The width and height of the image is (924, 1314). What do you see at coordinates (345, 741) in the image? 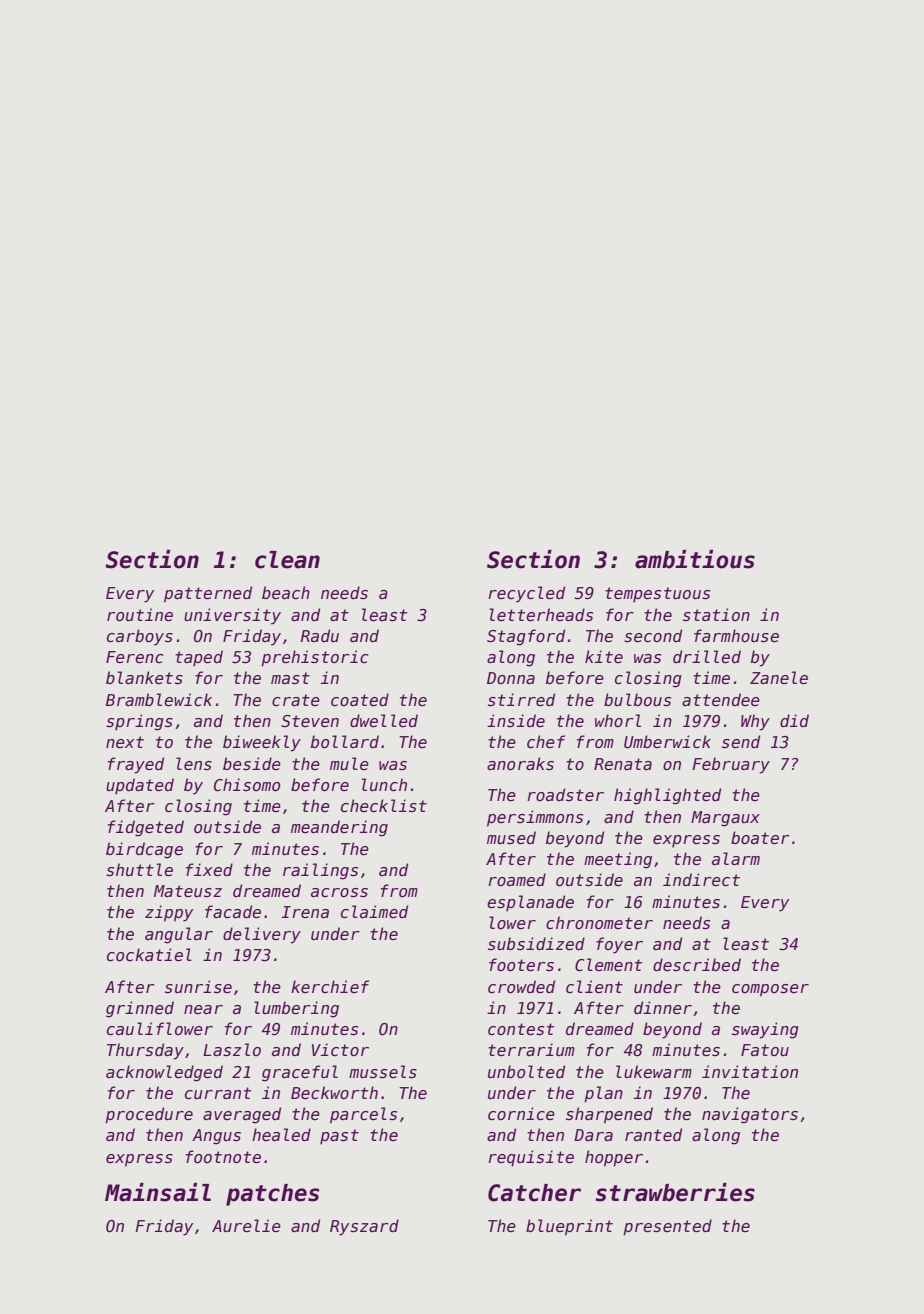
I see `bollard` at bounding box center [345, 741].
